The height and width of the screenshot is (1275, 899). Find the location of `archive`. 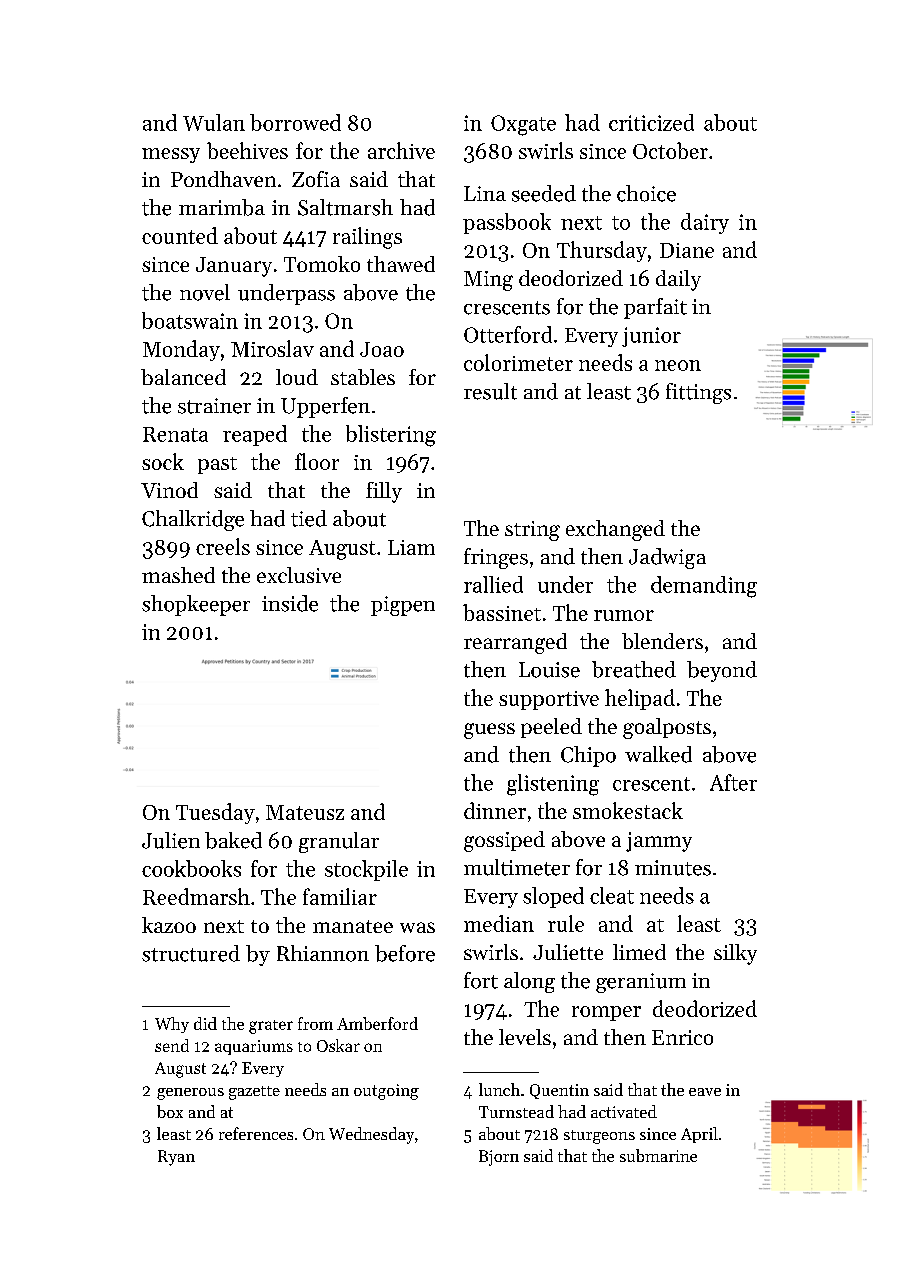

archive is located at coordinates (401, 150).
